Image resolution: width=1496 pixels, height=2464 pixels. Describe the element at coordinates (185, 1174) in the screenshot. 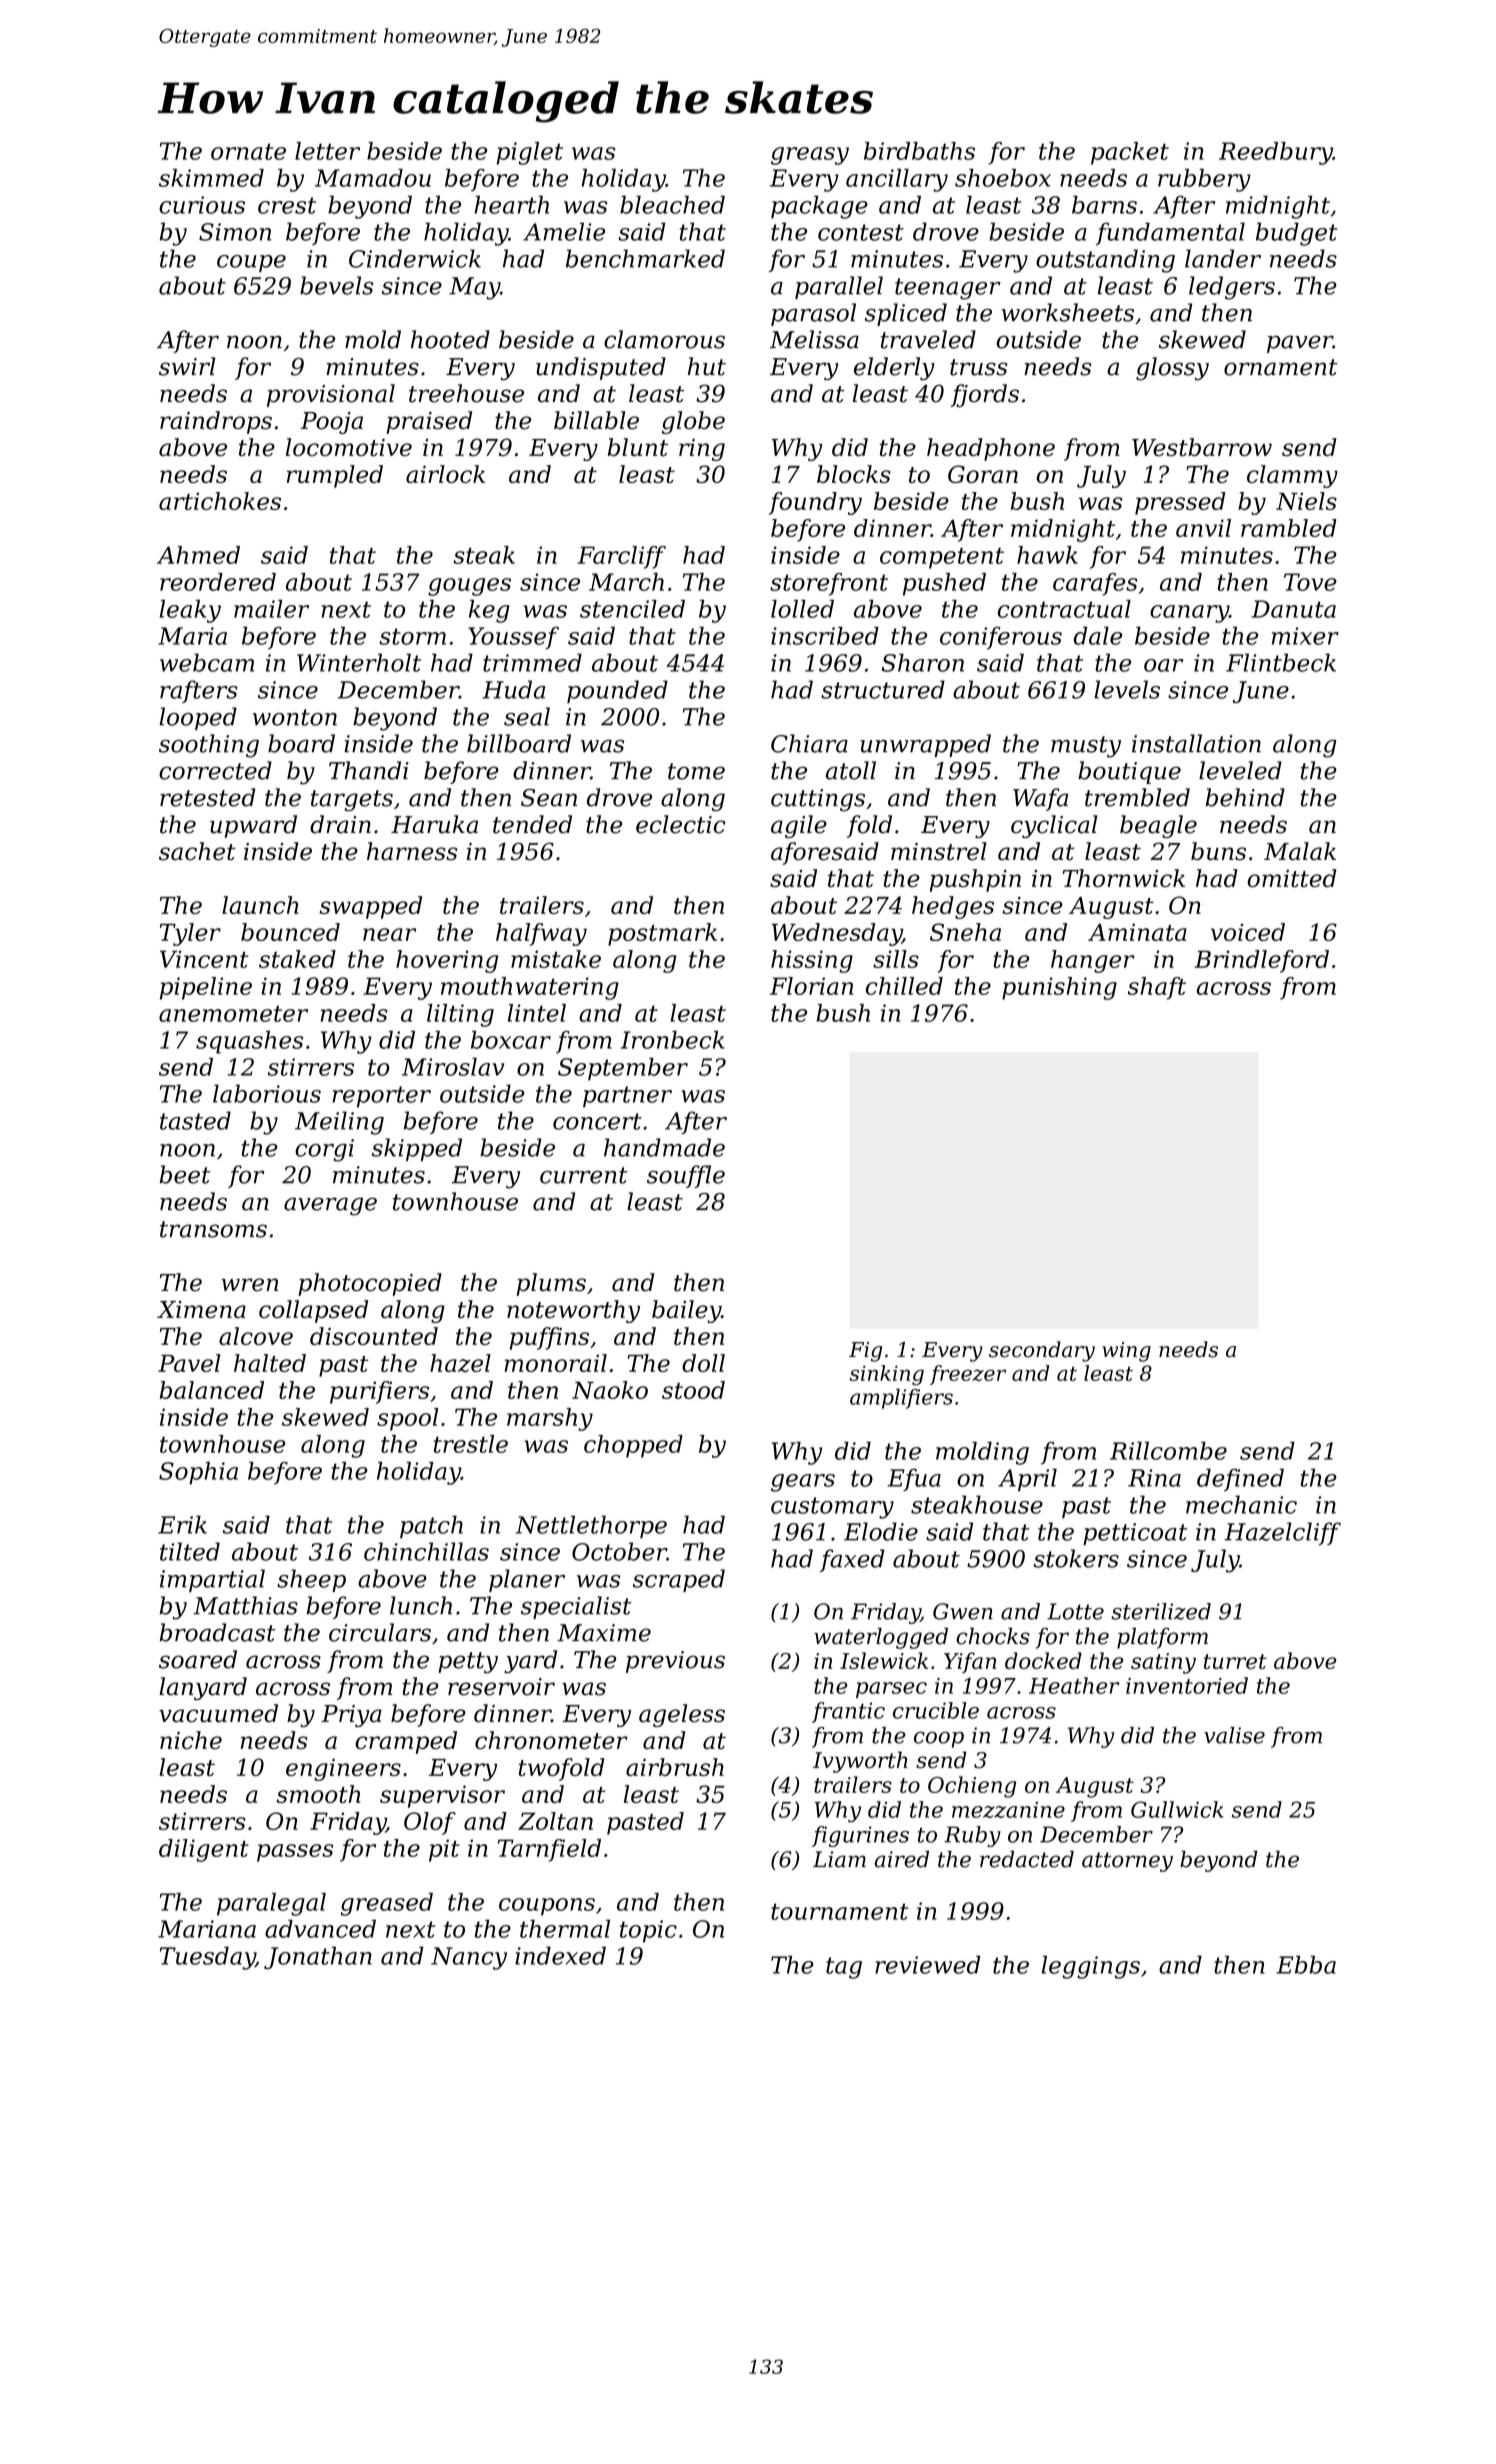

I see `beet` at that location.
